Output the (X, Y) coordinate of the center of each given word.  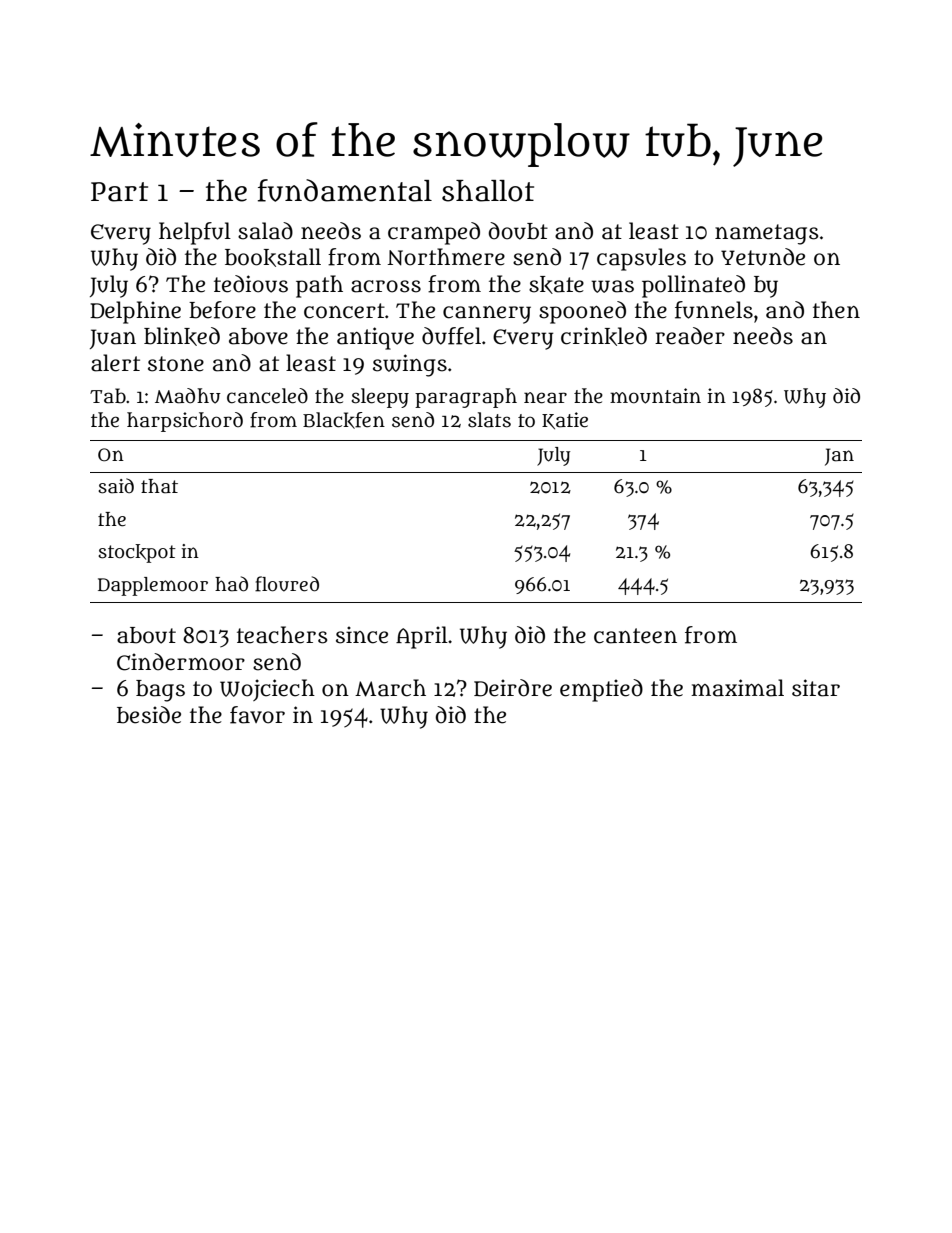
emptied (601, 690)
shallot (488, 191)
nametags (766, 234)
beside (149, 715)
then (836, 310)
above (258, 336)
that (159, 486)
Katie (565, 420)
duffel (451, 336)
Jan (839, 457)
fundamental (345, 190)
